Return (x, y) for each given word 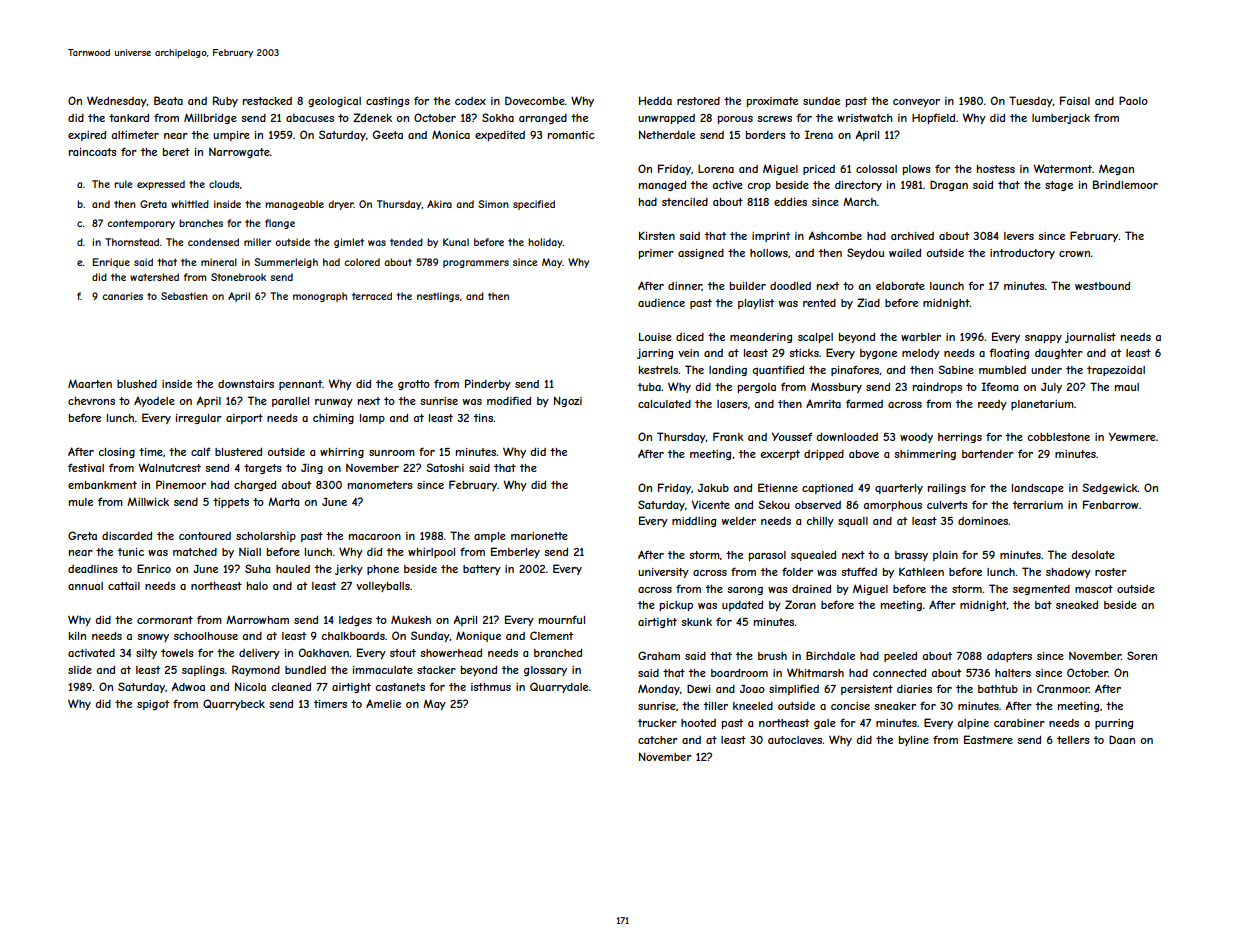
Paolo (1133, 100)
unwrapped (666, 119)
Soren (1142, 655)
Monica (451, 134)
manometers (380, 485)
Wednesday (117, 101)
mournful (562, 619)
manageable (294, 205)
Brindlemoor (1125, 184)
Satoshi (445, 467)
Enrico (154, 568)
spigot (153, 705)
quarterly (899, 489)
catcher (658, 740)
